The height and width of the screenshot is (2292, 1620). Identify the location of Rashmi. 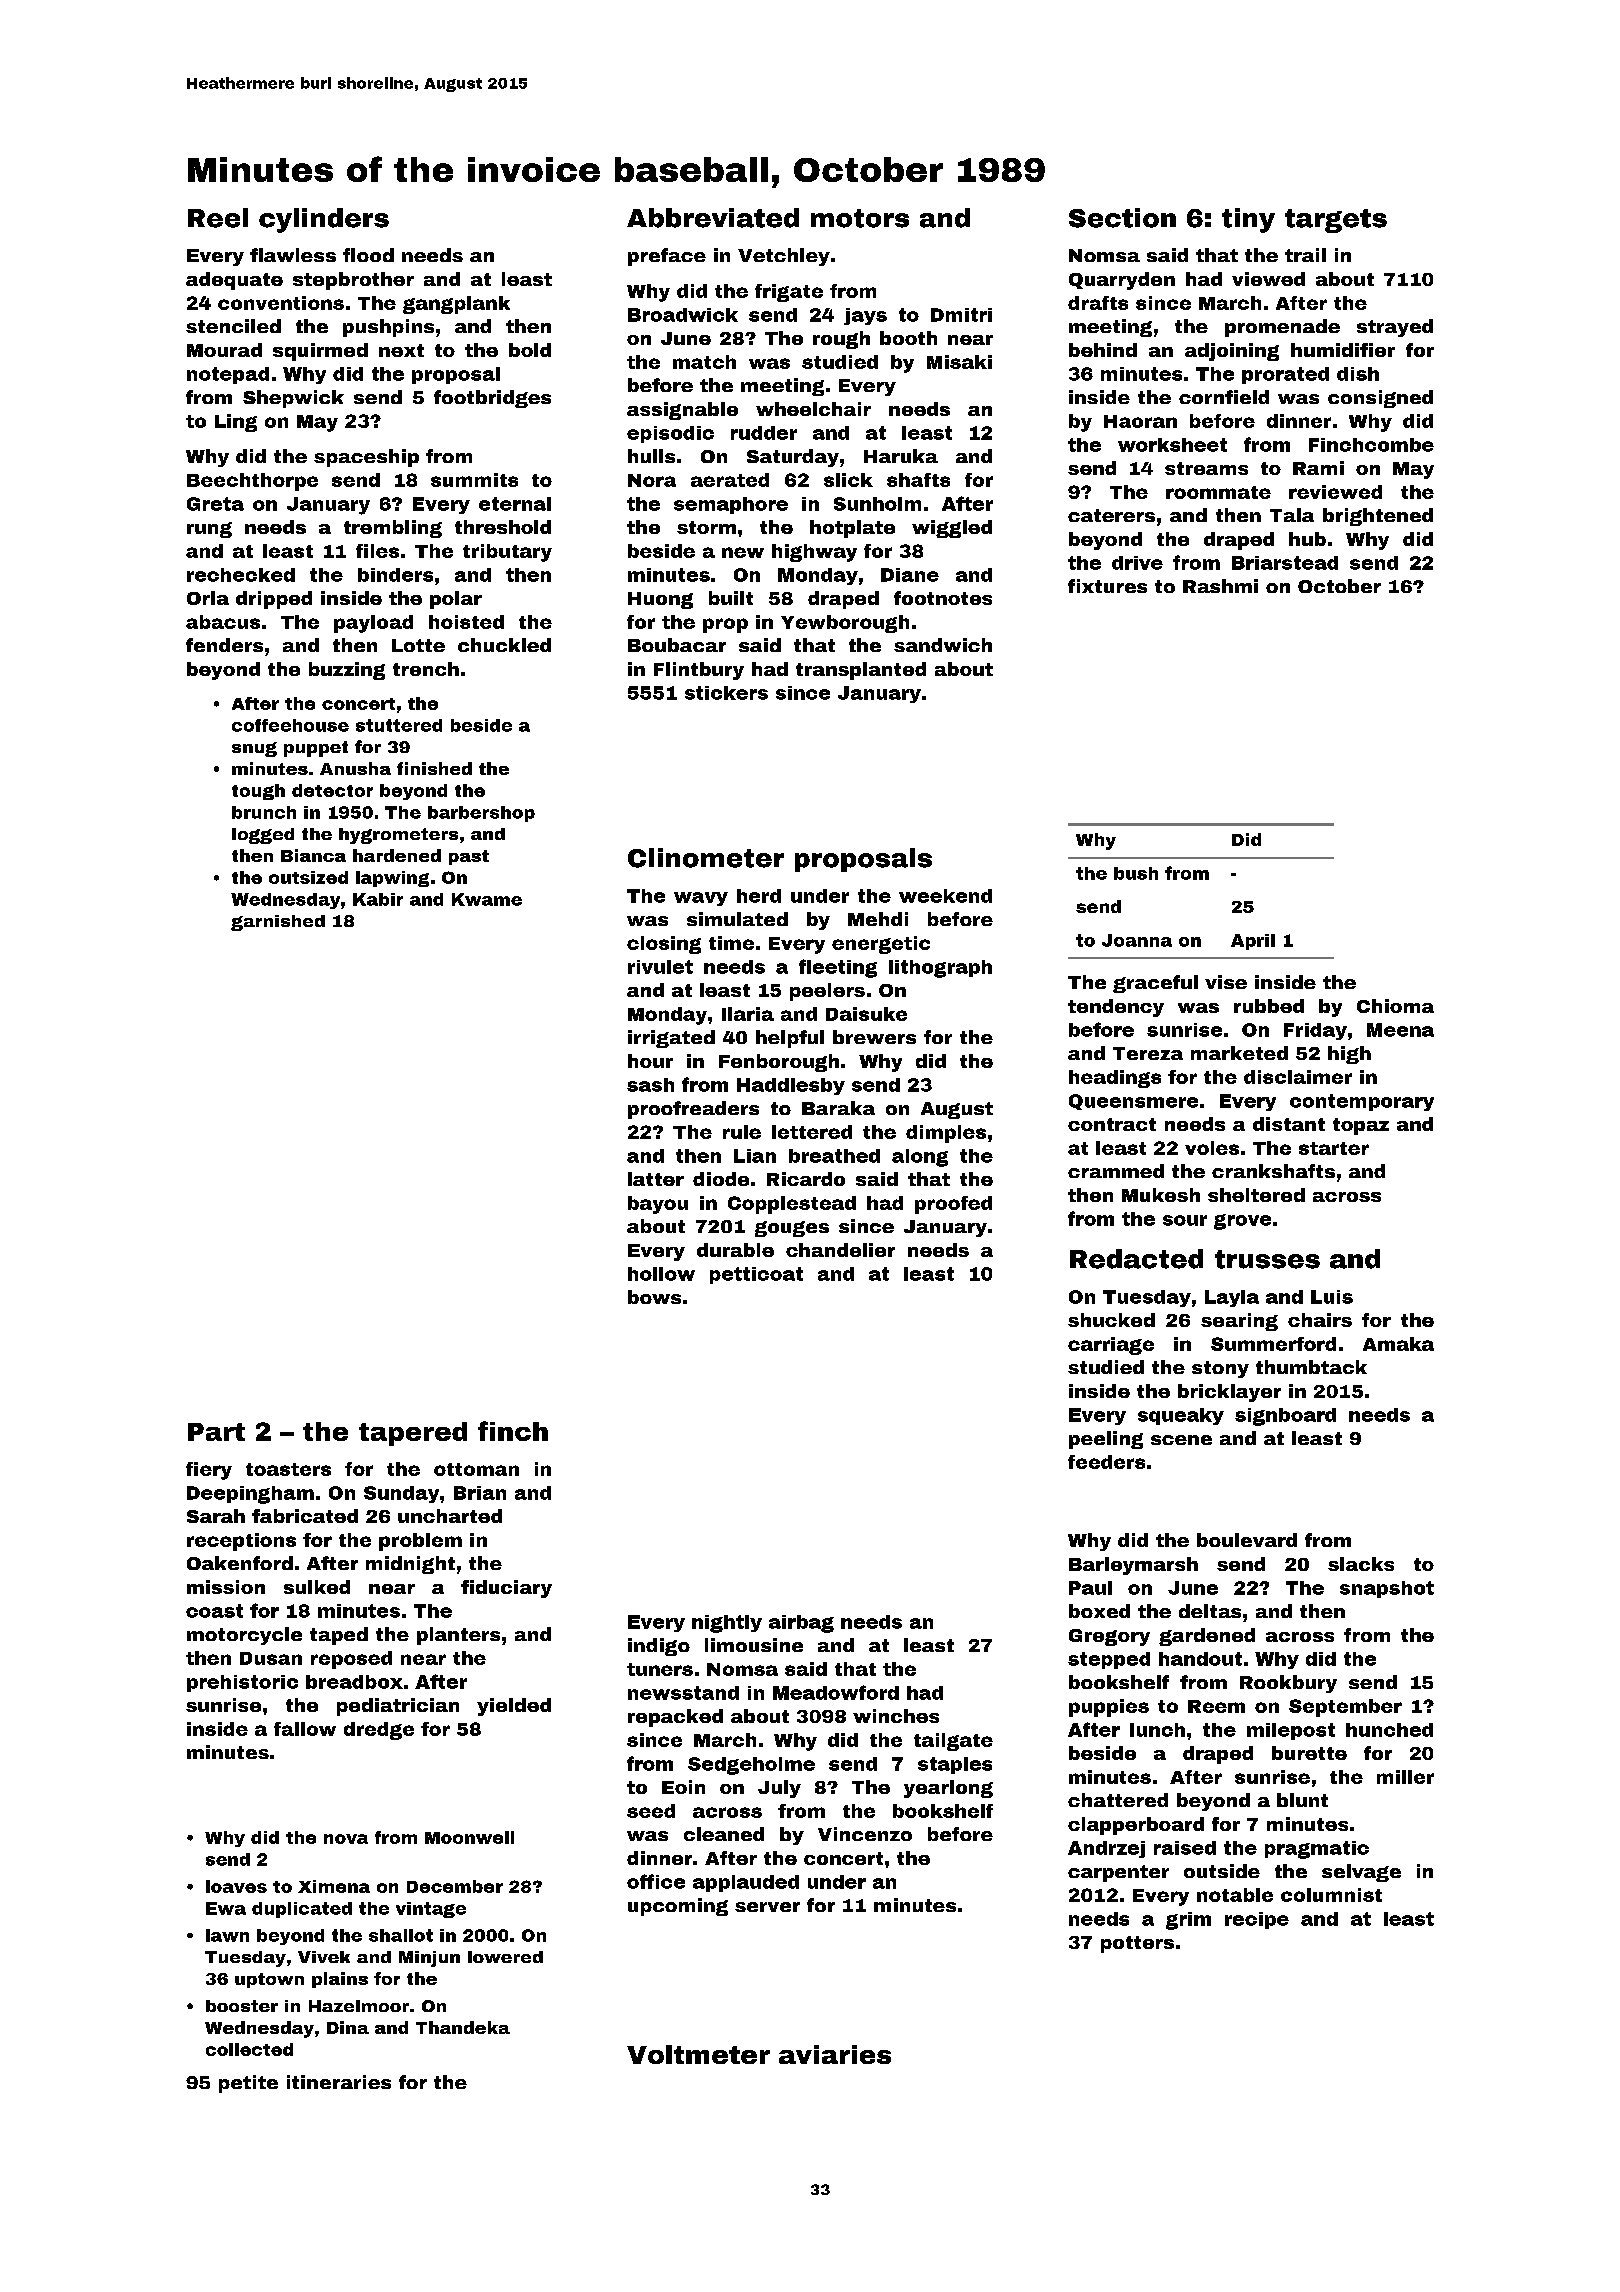
(1220, 586).
